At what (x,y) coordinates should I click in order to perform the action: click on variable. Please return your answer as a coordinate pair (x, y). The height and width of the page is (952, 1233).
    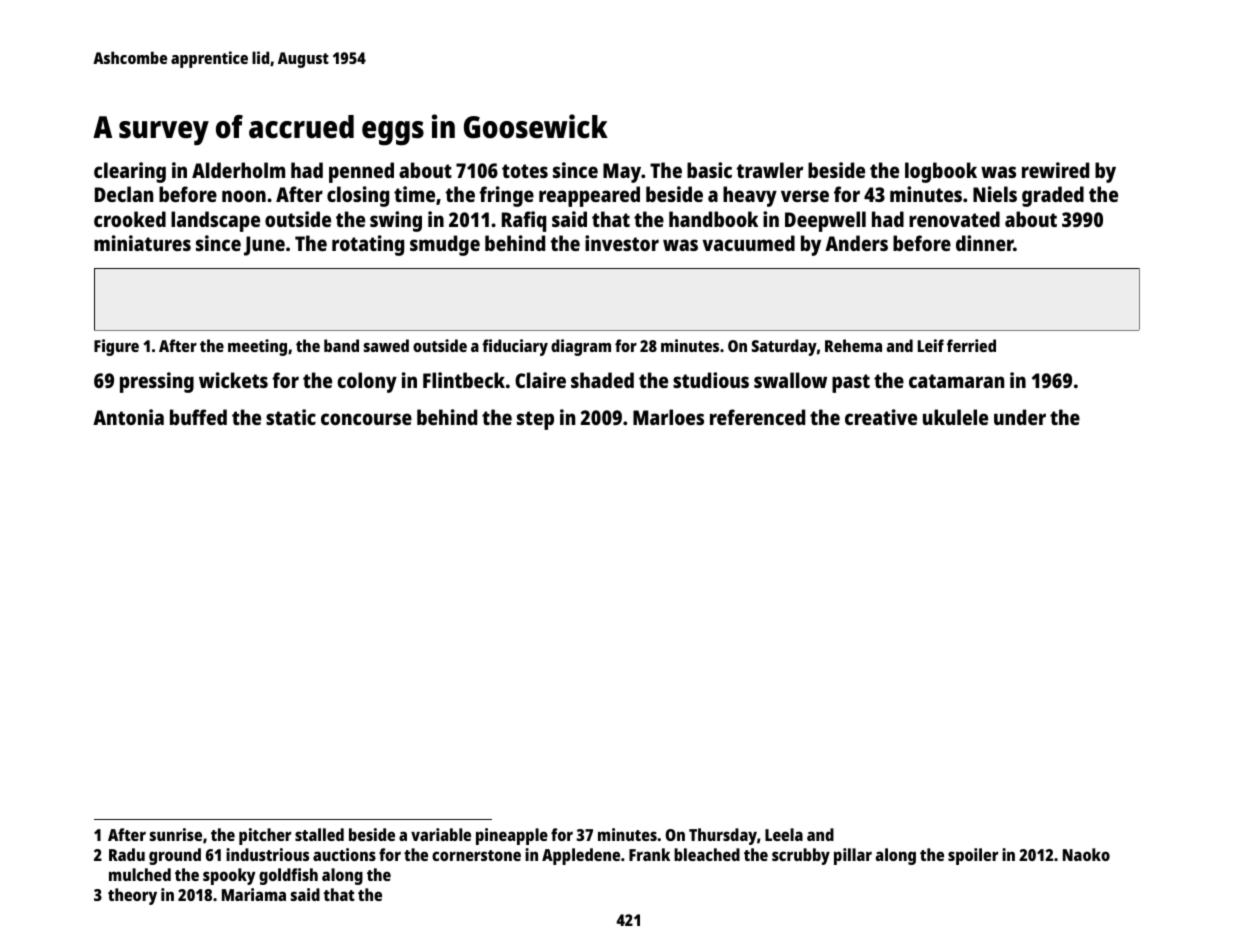
    Looking at the image, I should click on (441, 834).
